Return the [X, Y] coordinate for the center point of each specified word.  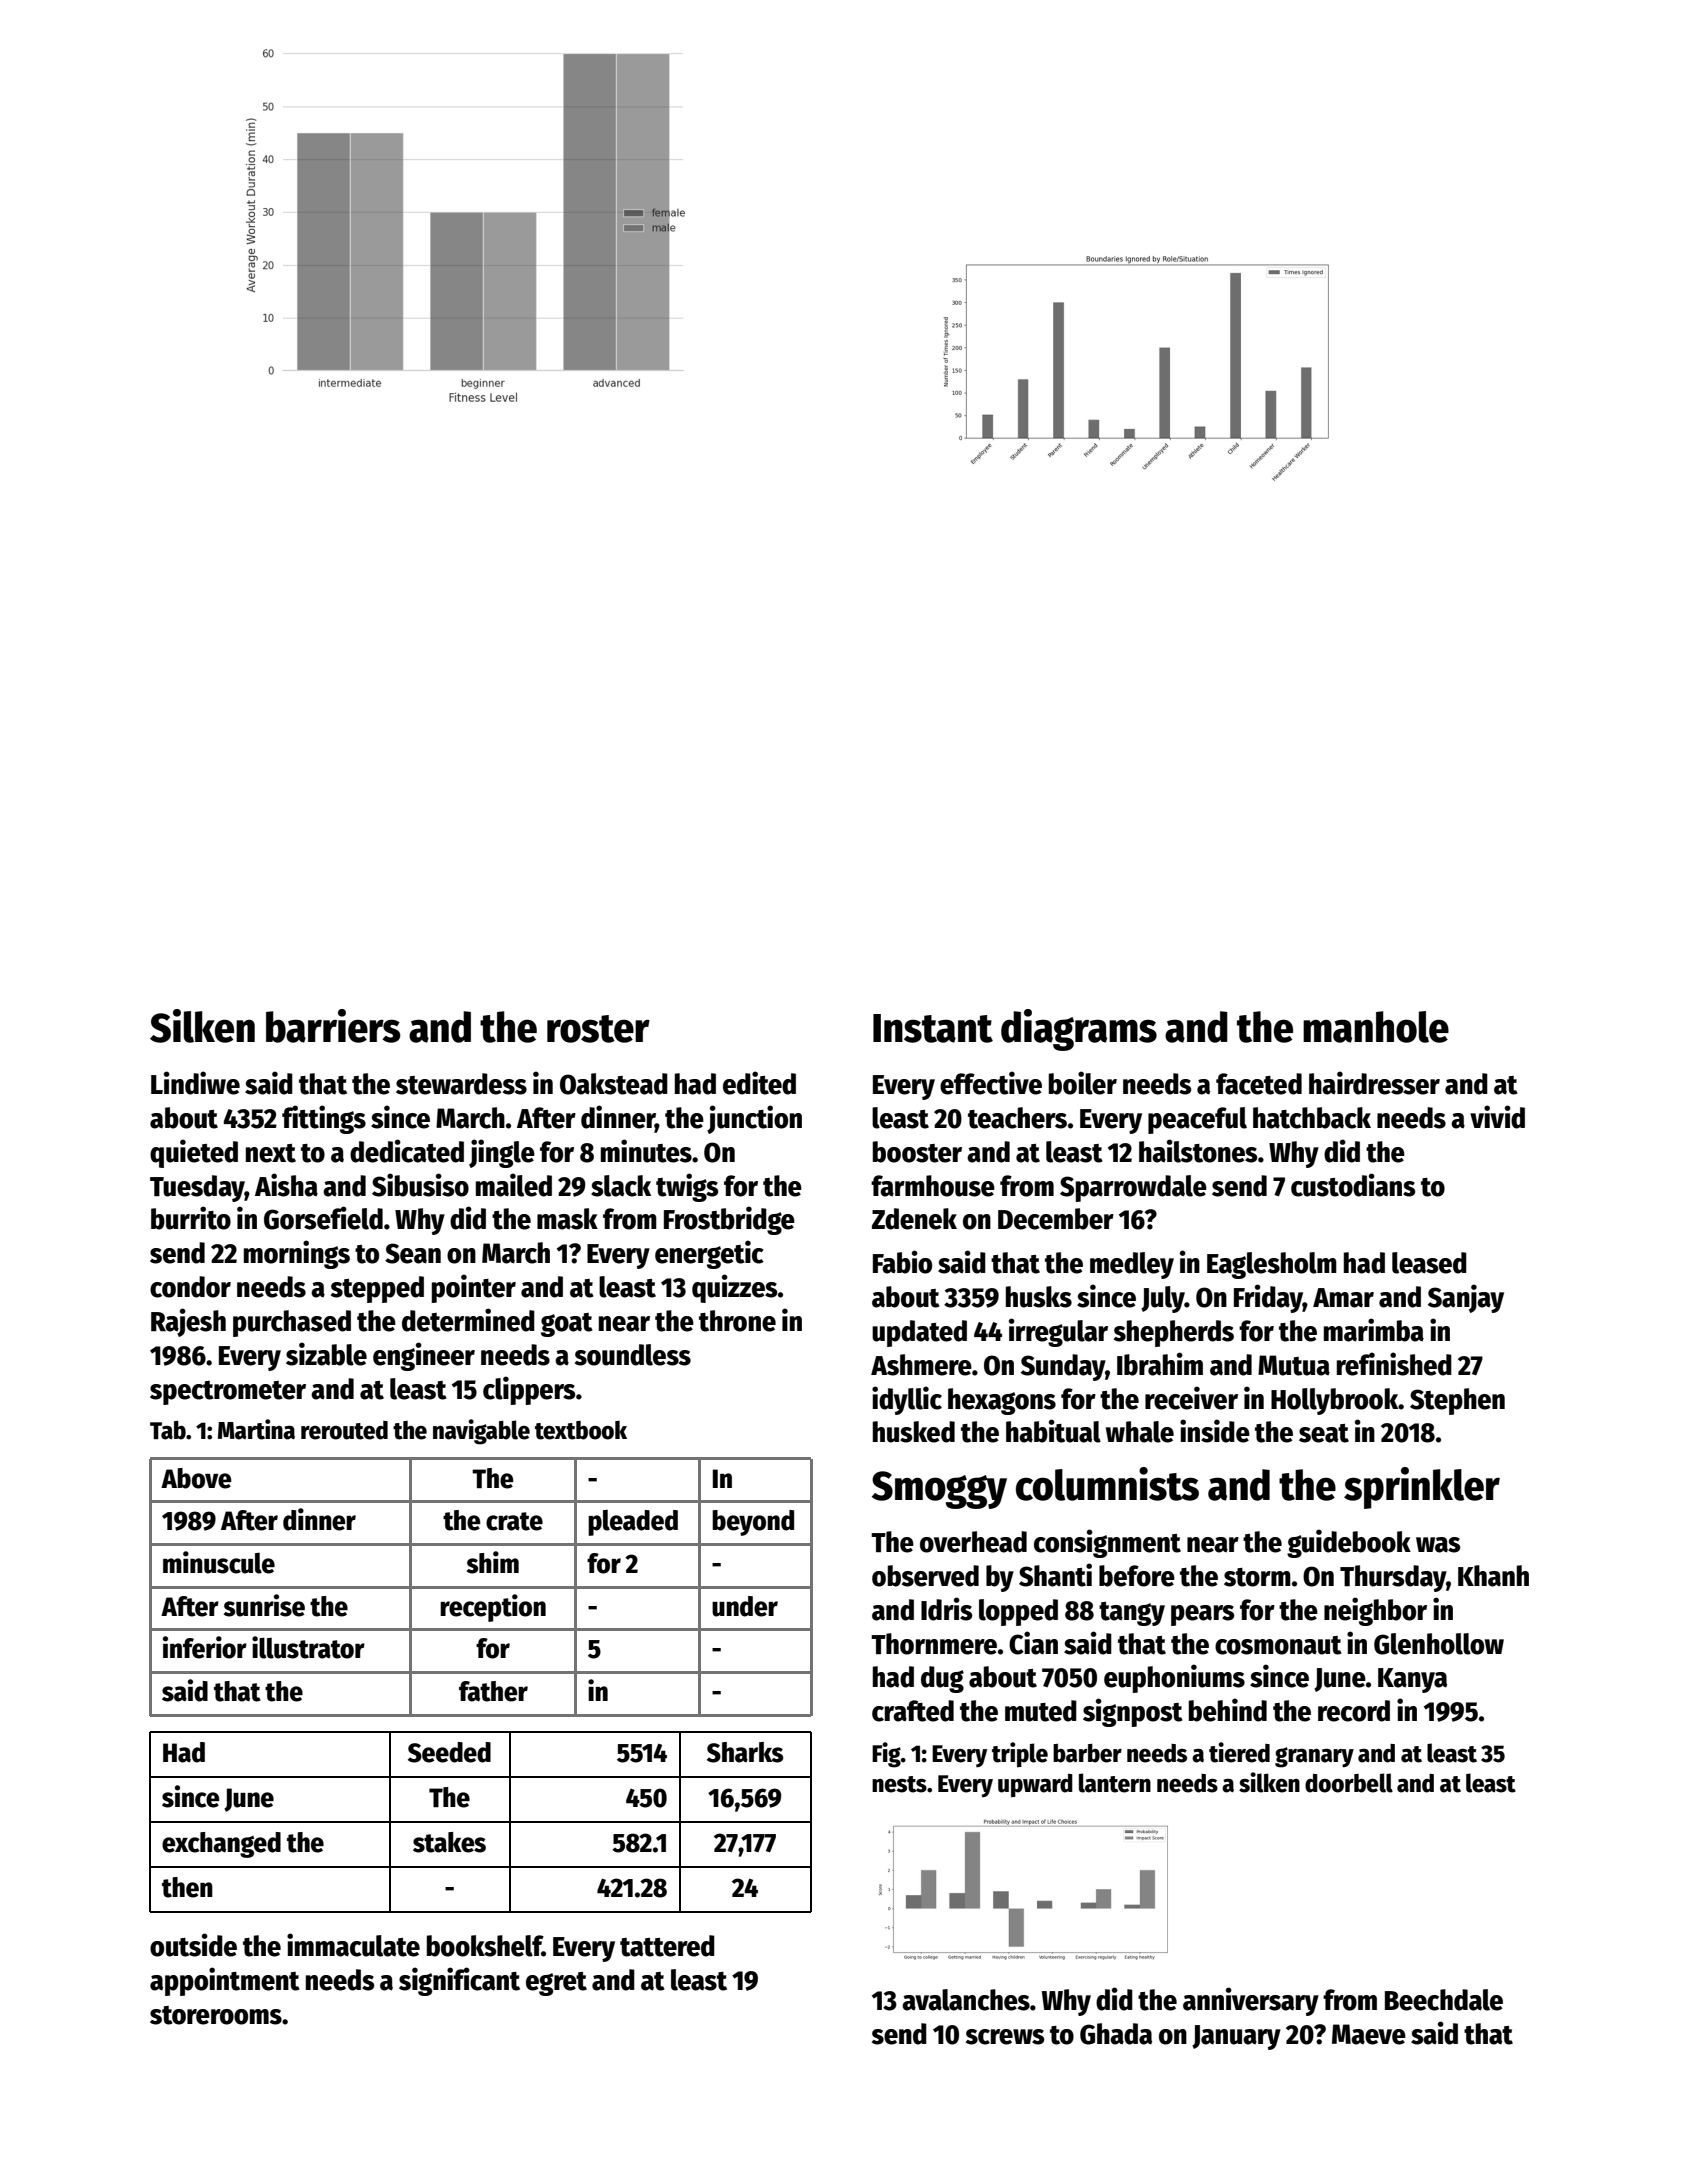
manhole [1376, 1027]
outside [193, 1945]
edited [759, 1083]
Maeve [1369, 2034]
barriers [333, 1026]
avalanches [966, 2000]
